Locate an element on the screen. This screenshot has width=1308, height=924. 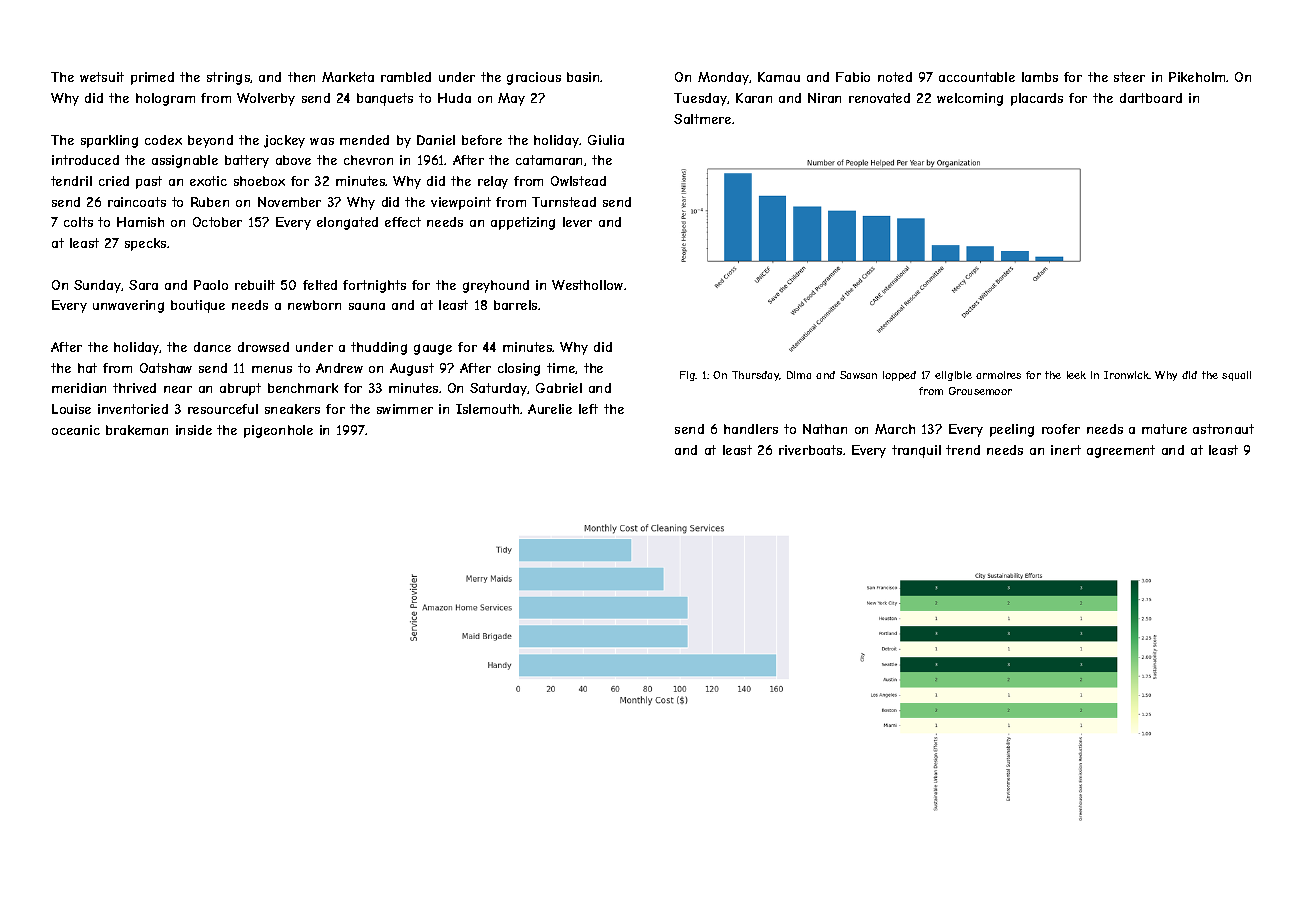
greyhound is located at coordinates (496, 286).
